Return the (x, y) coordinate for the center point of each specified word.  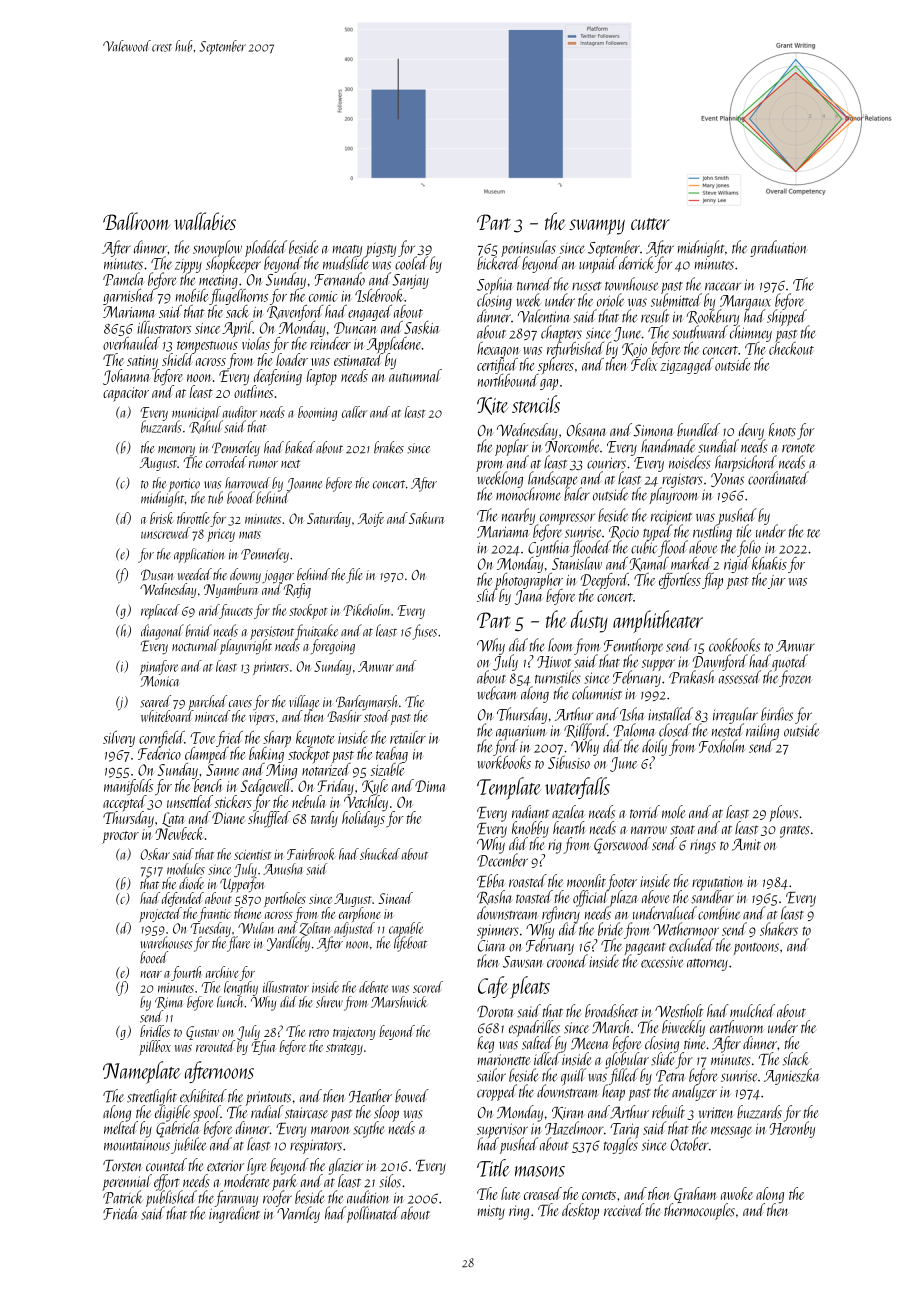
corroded (226, 462)
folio (749, 548)
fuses (424, 632)
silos (390, 1181)
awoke (737, 1193)
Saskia (421, 327)
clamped (207, 755)
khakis (769, 563)
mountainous (137, 1145)
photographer (529, 581)
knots (782, 430)
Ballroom (136, 221)
